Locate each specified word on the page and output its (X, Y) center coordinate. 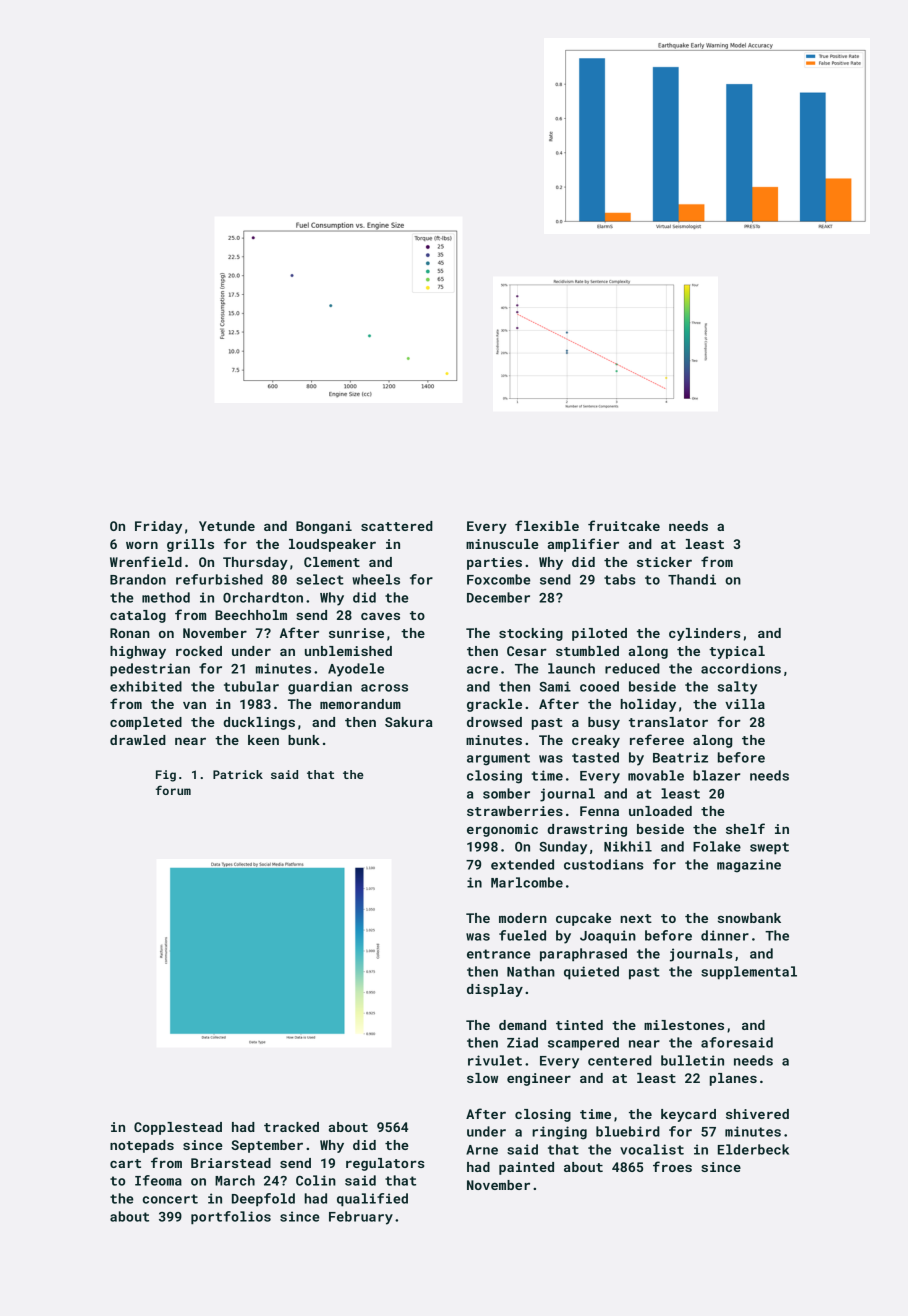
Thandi (692, 579)
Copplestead (178, 1128)
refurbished (219, 579)
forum (173, 790)
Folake (717, 846)
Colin (316, 1180)
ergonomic (502, 830)
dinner (725, 935)
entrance (499, 954)
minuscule (502, 544)
